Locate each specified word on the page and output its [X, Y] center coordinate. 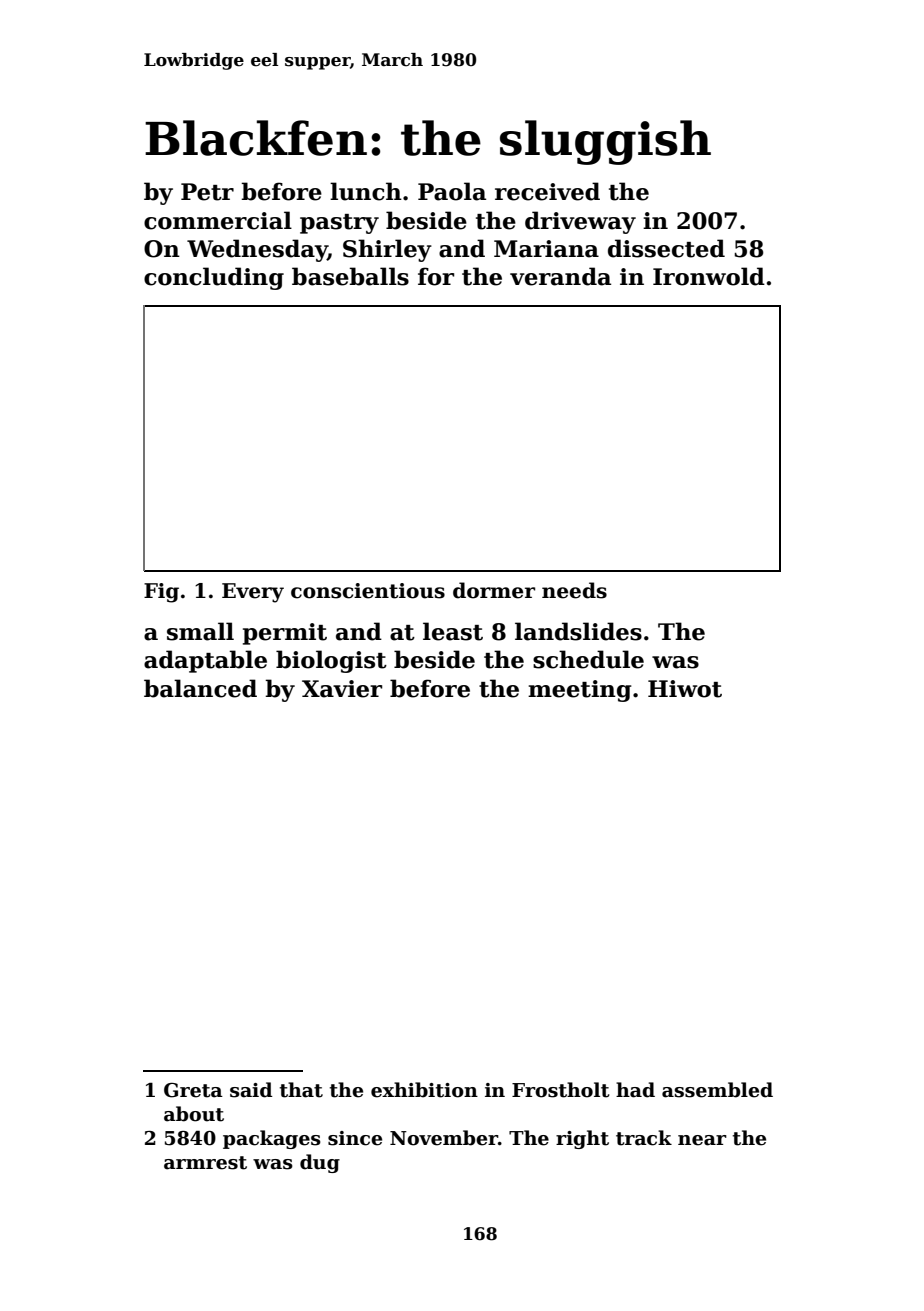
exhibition [424, 1090]
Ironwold [709, 276]
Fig [161, 593]
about [194, 1114]
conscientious [368, 591]
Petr [207, 192]
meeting [580, 691]
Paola [452, 191]
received [547, 191]
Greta [193, 1090]
